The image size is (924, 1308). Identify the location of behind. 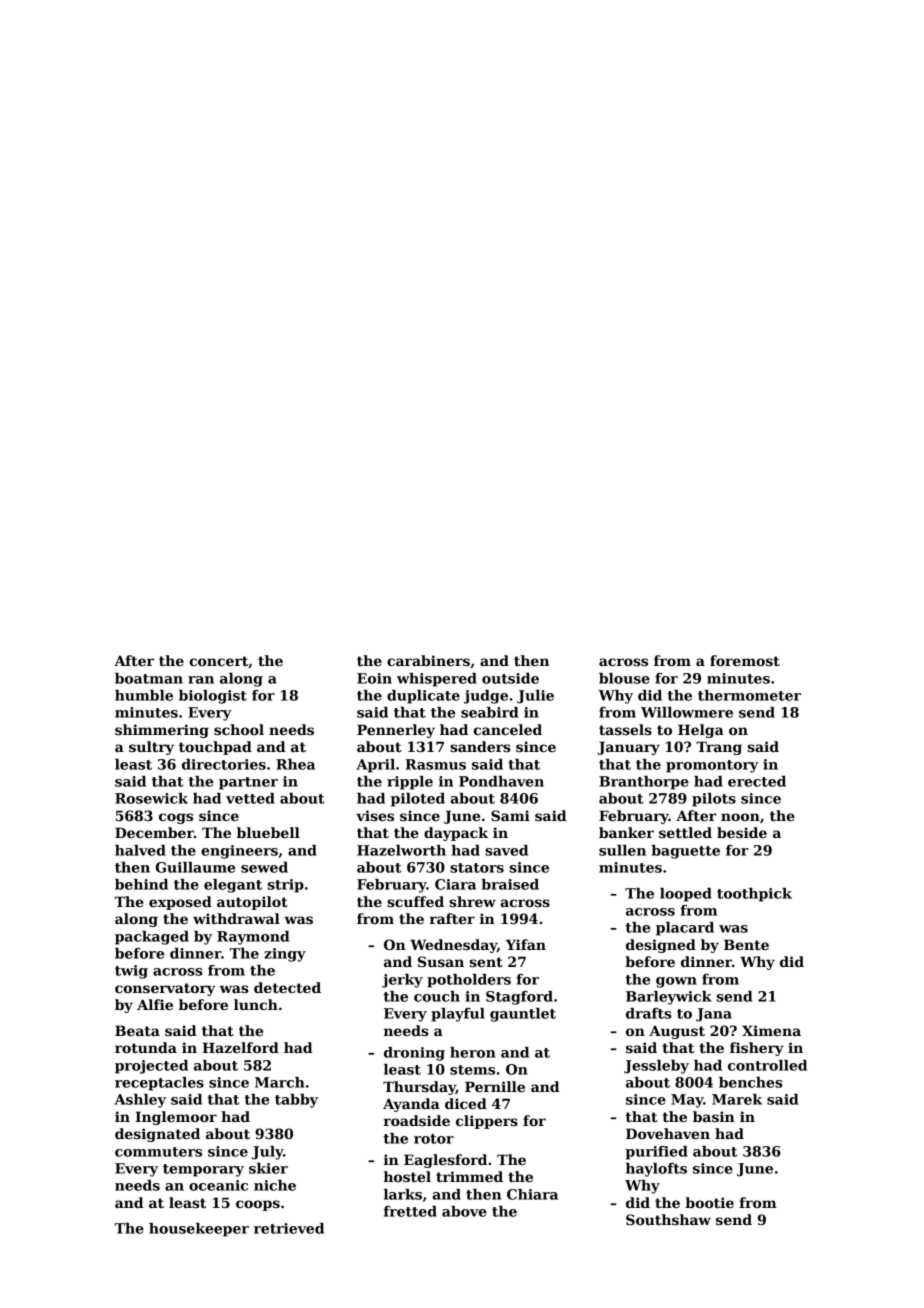
(141, 884).
